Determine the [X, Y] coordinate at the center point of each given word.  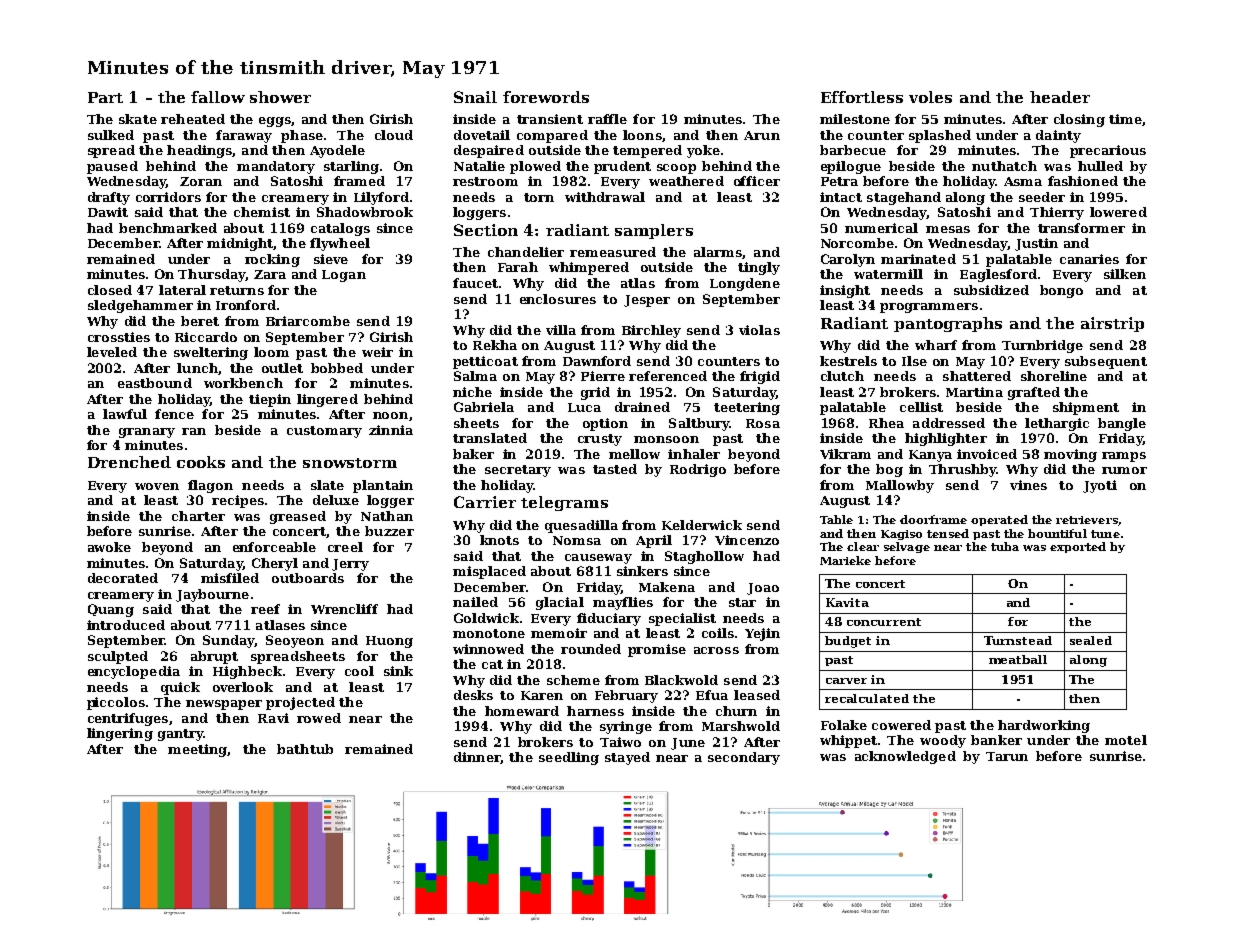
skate [138, 119]
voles [930, 97]
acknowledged [905, 757]
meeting [197, 750]
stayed [627, 758]
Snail [475, 97]
